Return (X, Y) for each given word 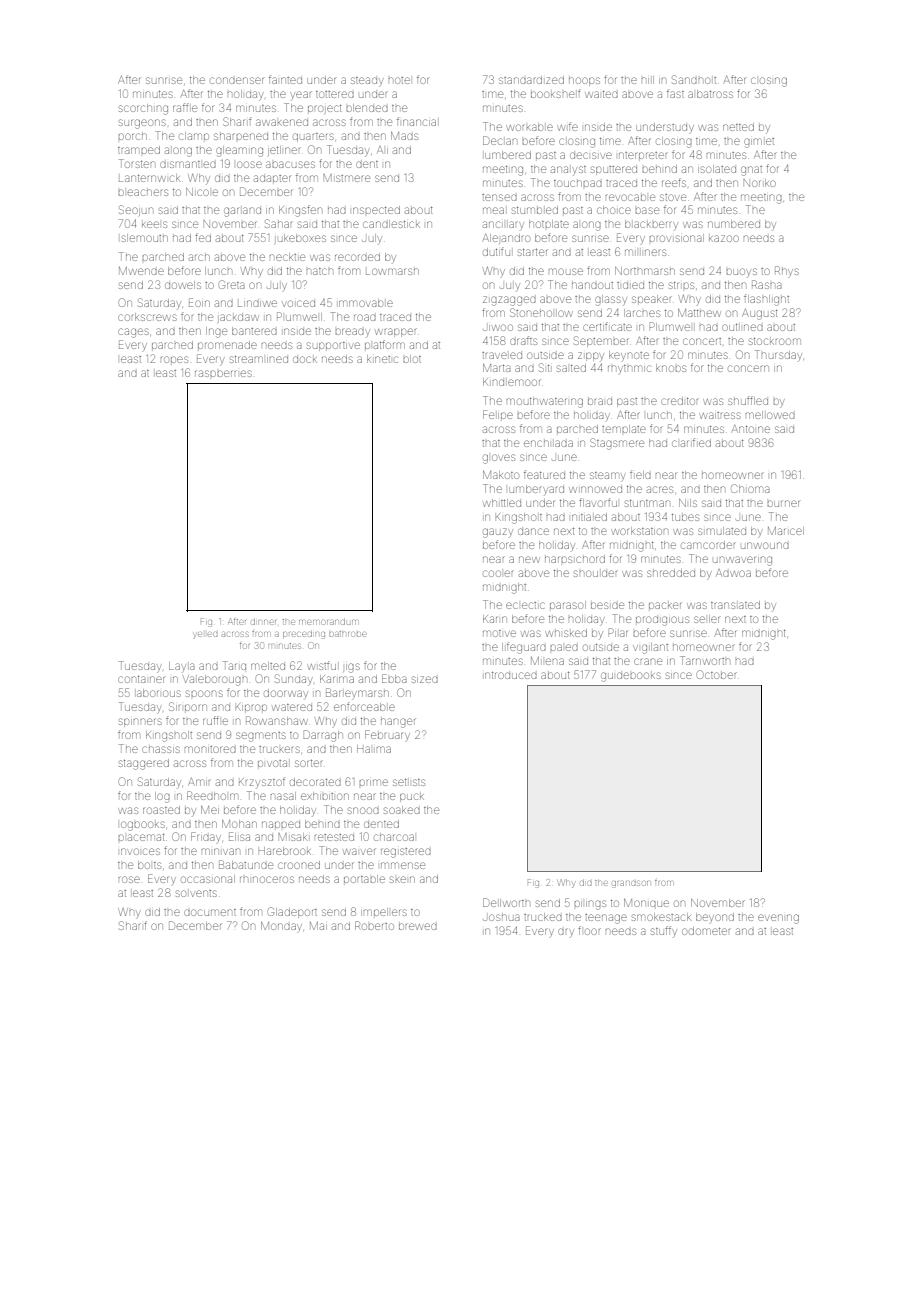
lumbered (508, 155)
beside (607, 605)
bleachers (143, 192)
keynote (629, 355)
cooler (498, 573)
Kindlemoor (511, 382)
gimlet (759, 143)
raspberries (223, 373)
